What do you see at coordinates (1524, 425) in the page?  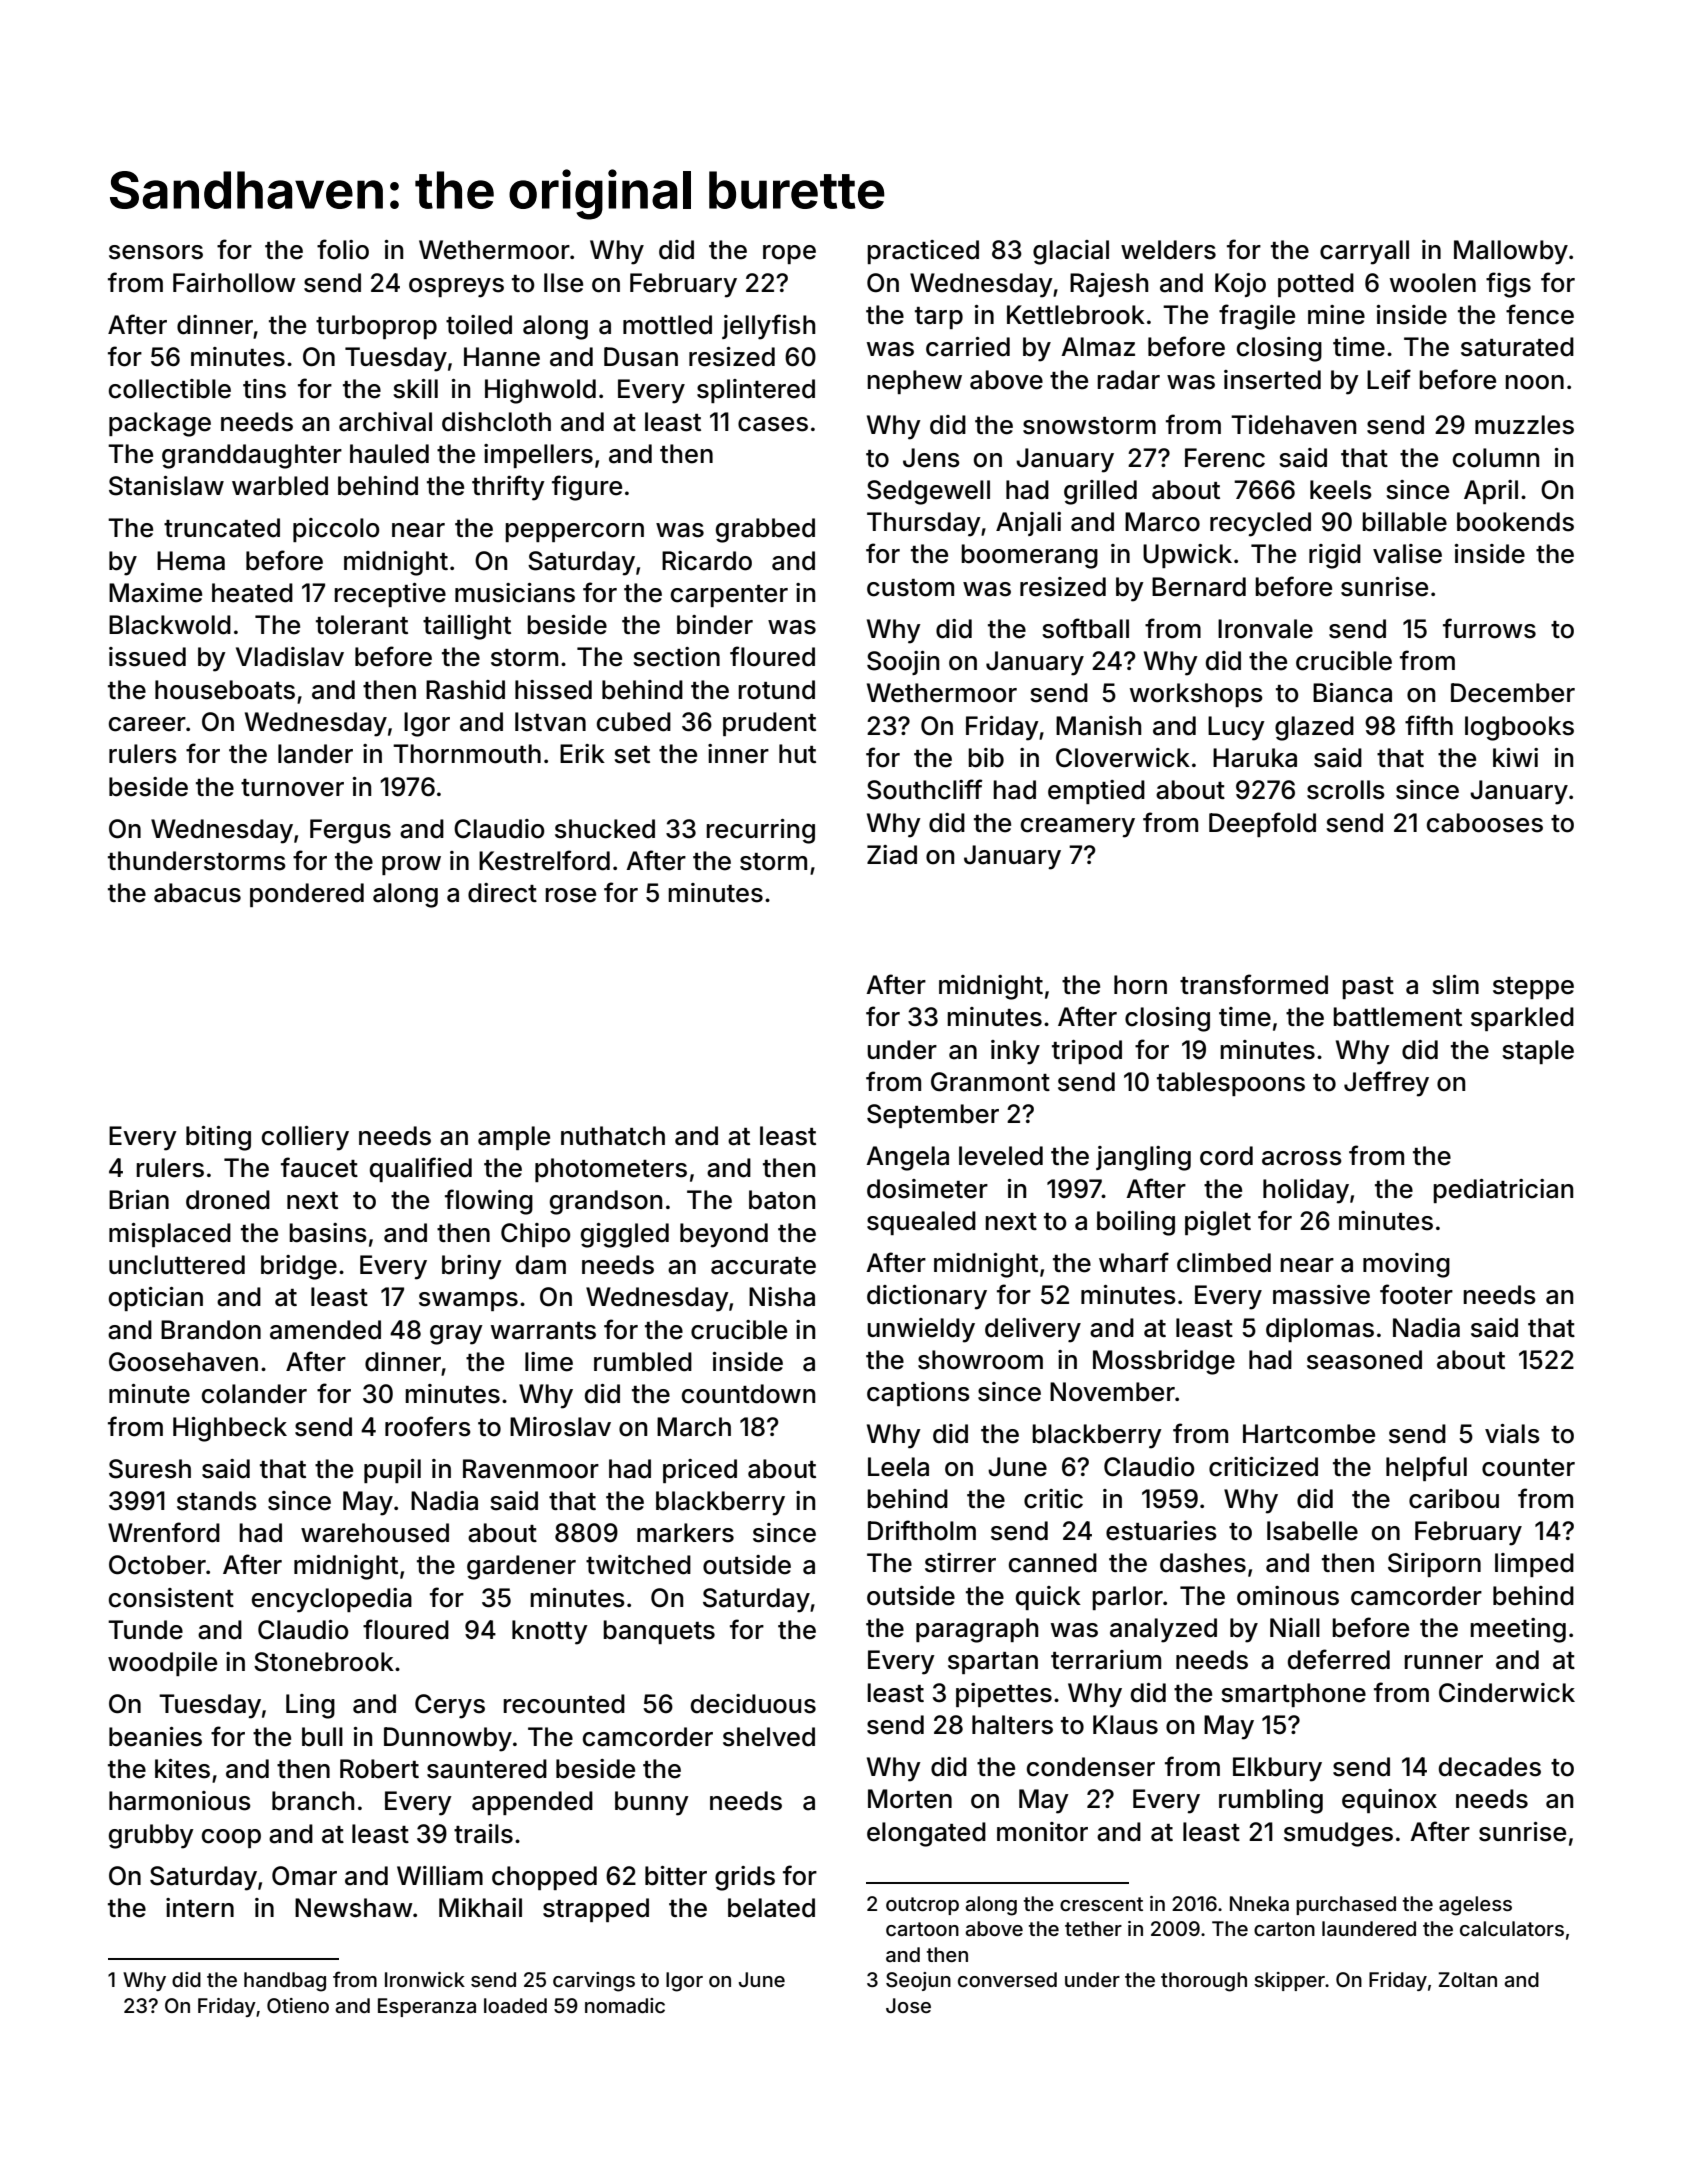 I see `muzzles` at bounding box center [1524, 425].
